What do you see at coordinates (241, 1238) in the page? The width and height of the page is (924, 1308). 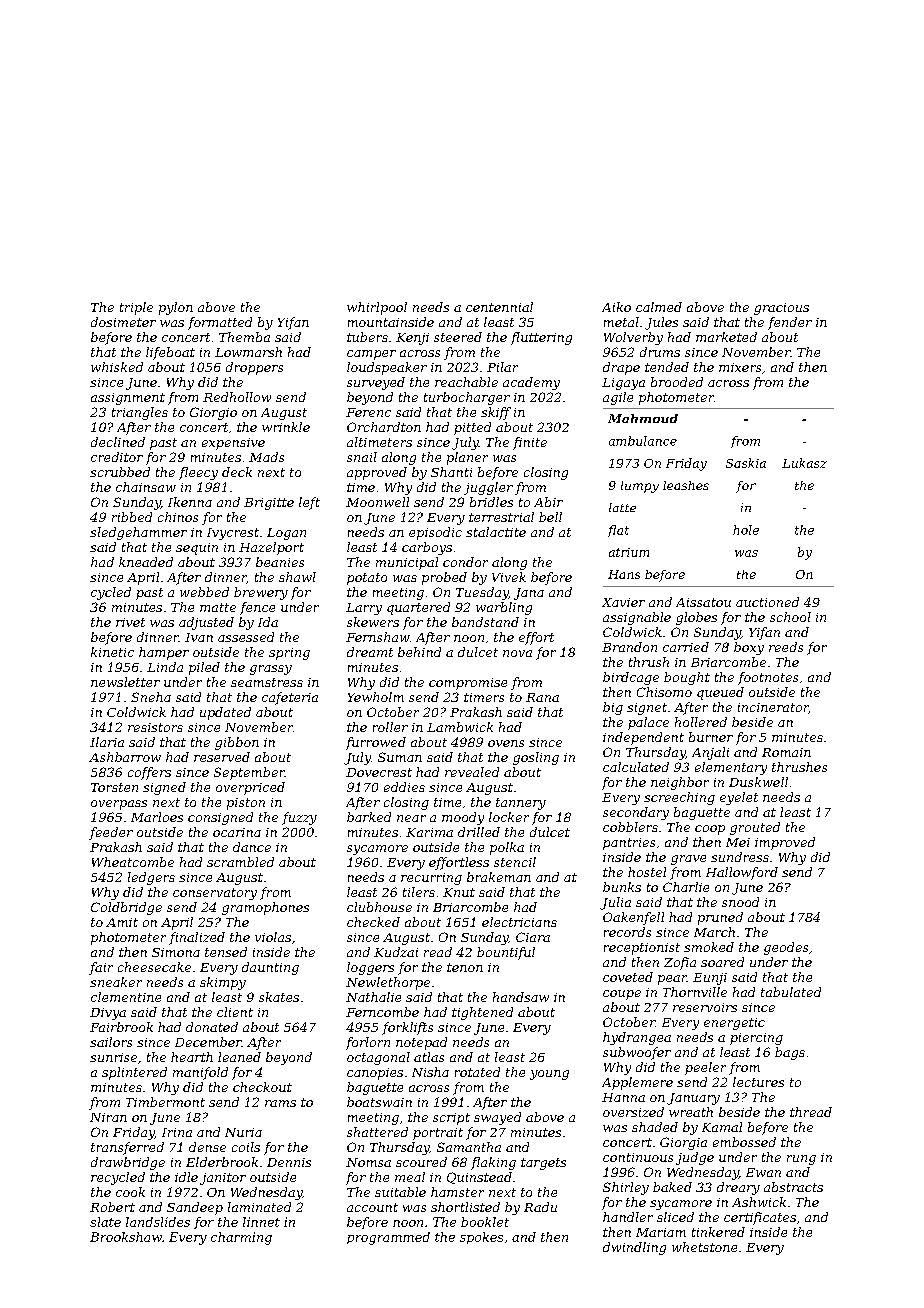 I see `charming` at bounding box center [241, 1238].
